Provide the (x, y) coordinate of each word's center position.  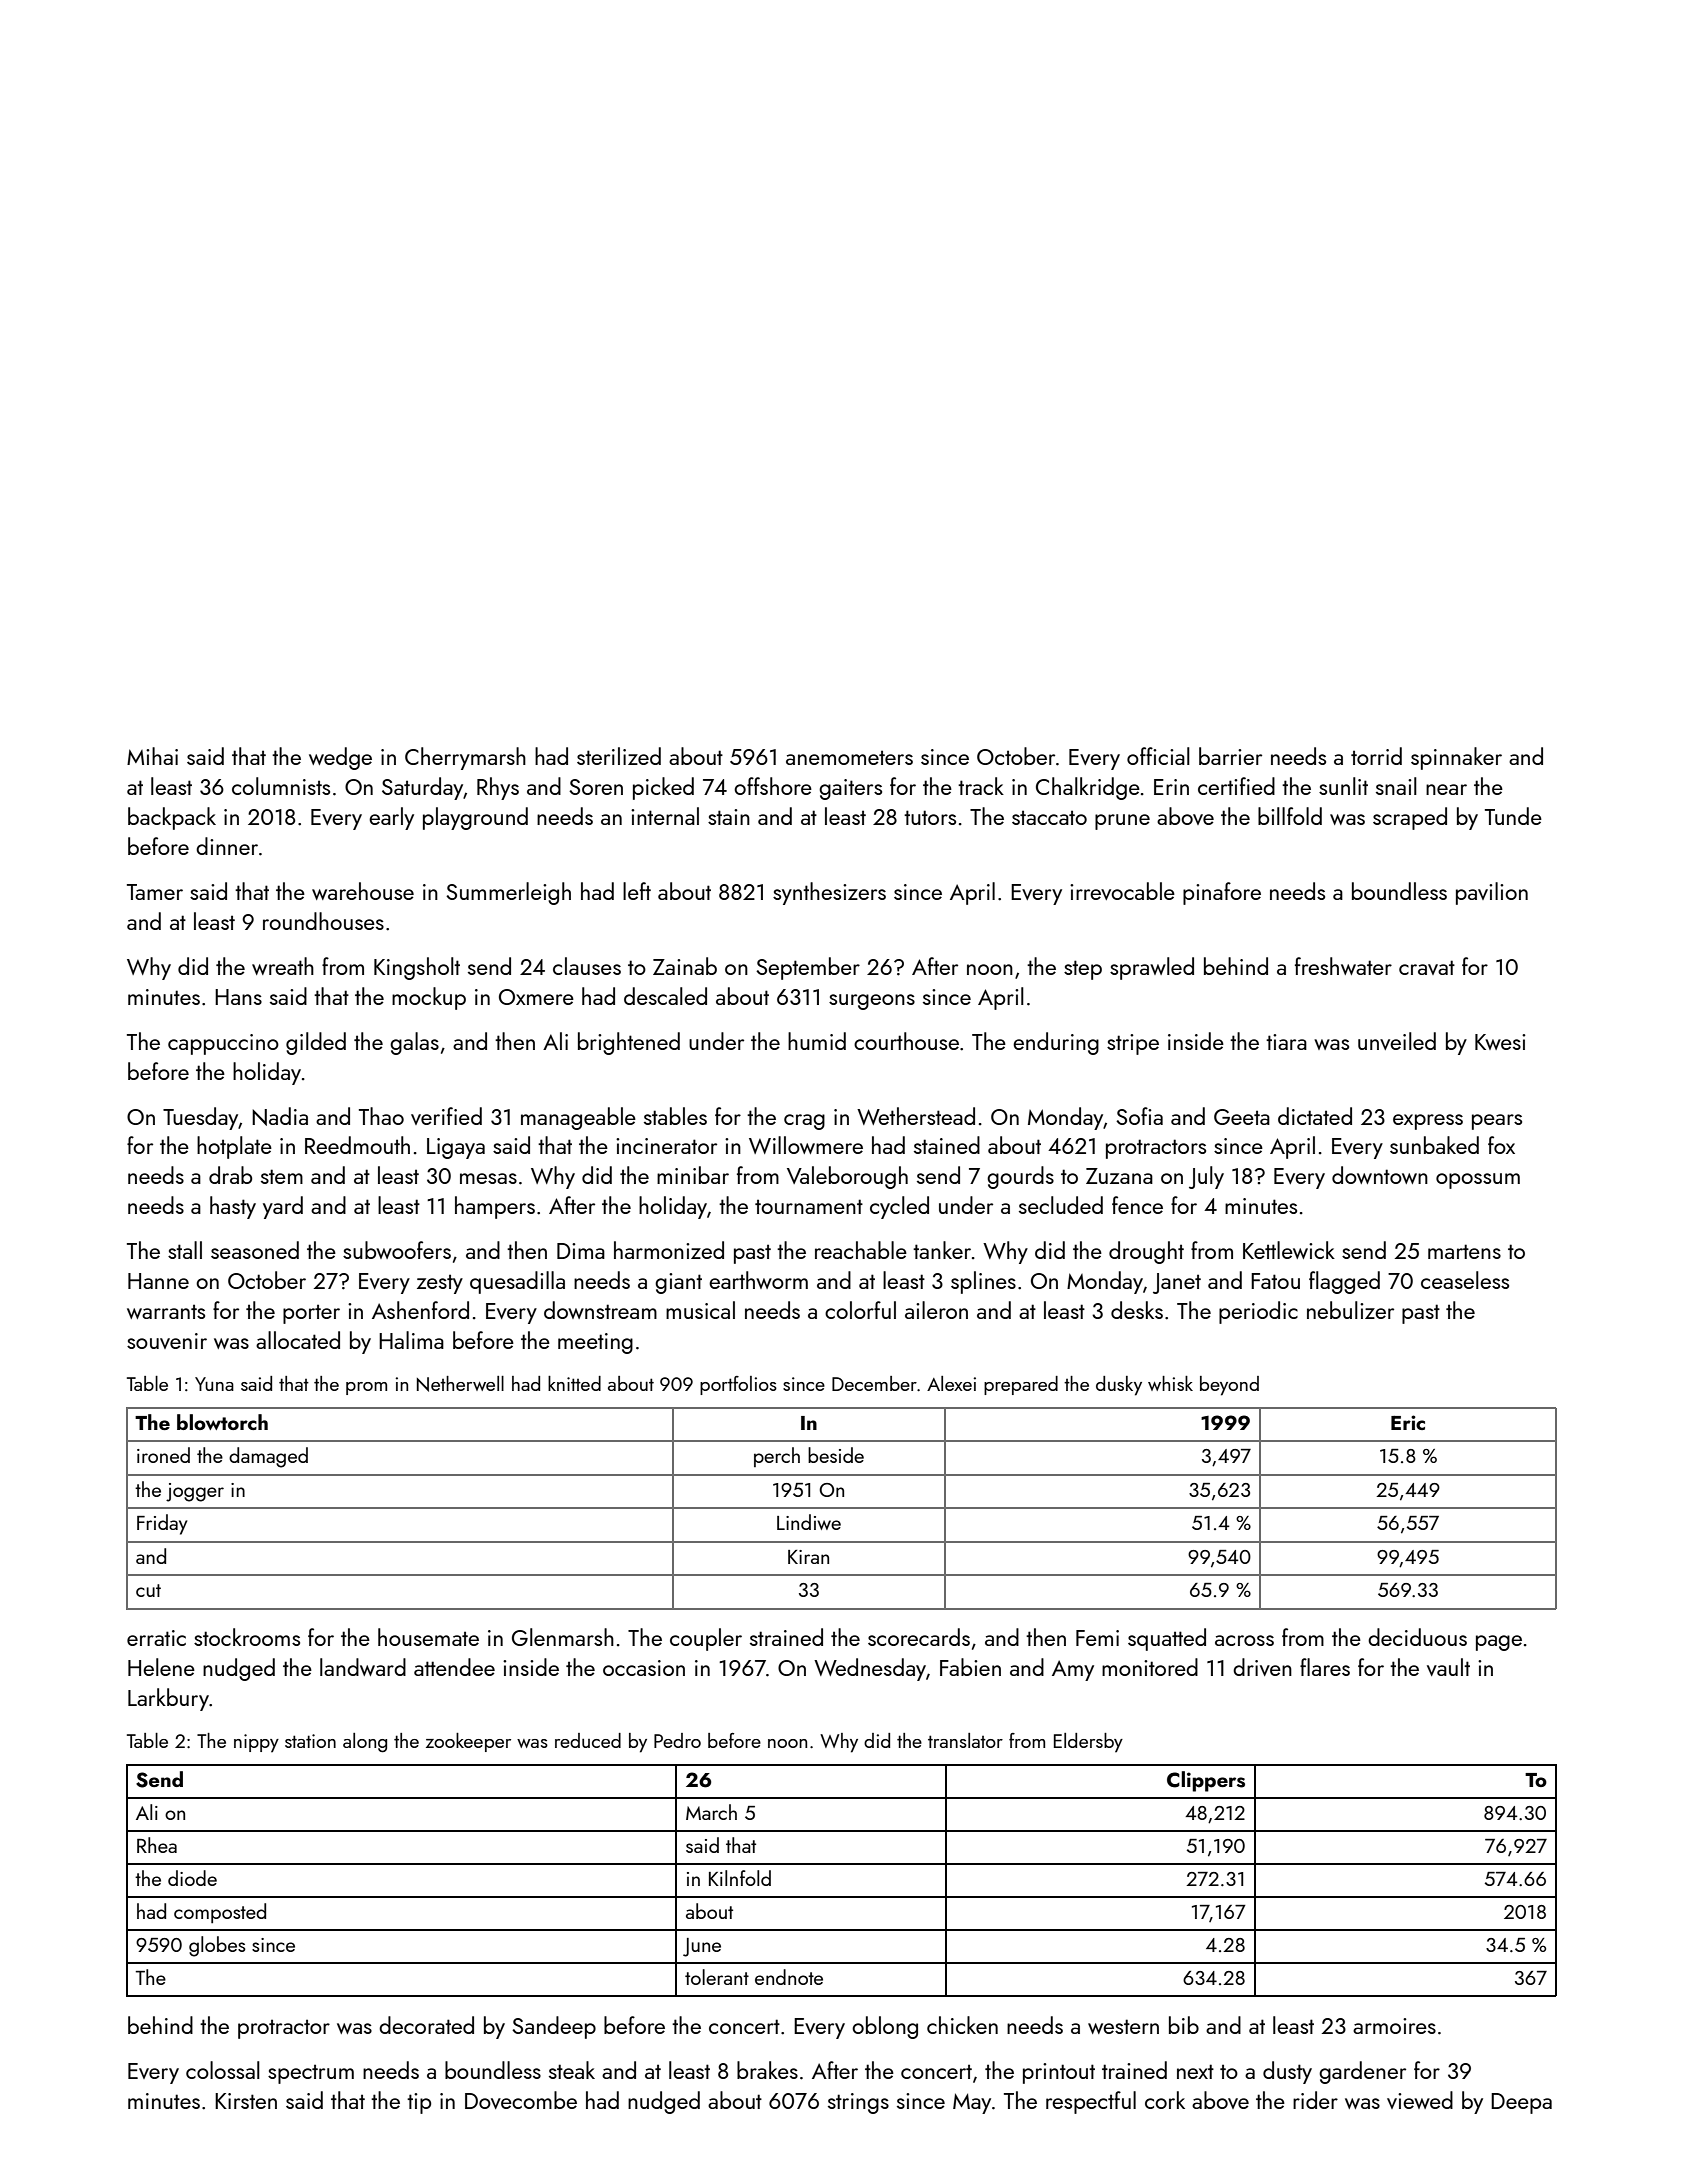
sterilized (619, 756)
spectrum (311, 2074)
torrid (1376, 756)
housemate (428, 1637)
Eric (1408, 1422)
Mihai (152, 756)
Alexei (951, 1383)
